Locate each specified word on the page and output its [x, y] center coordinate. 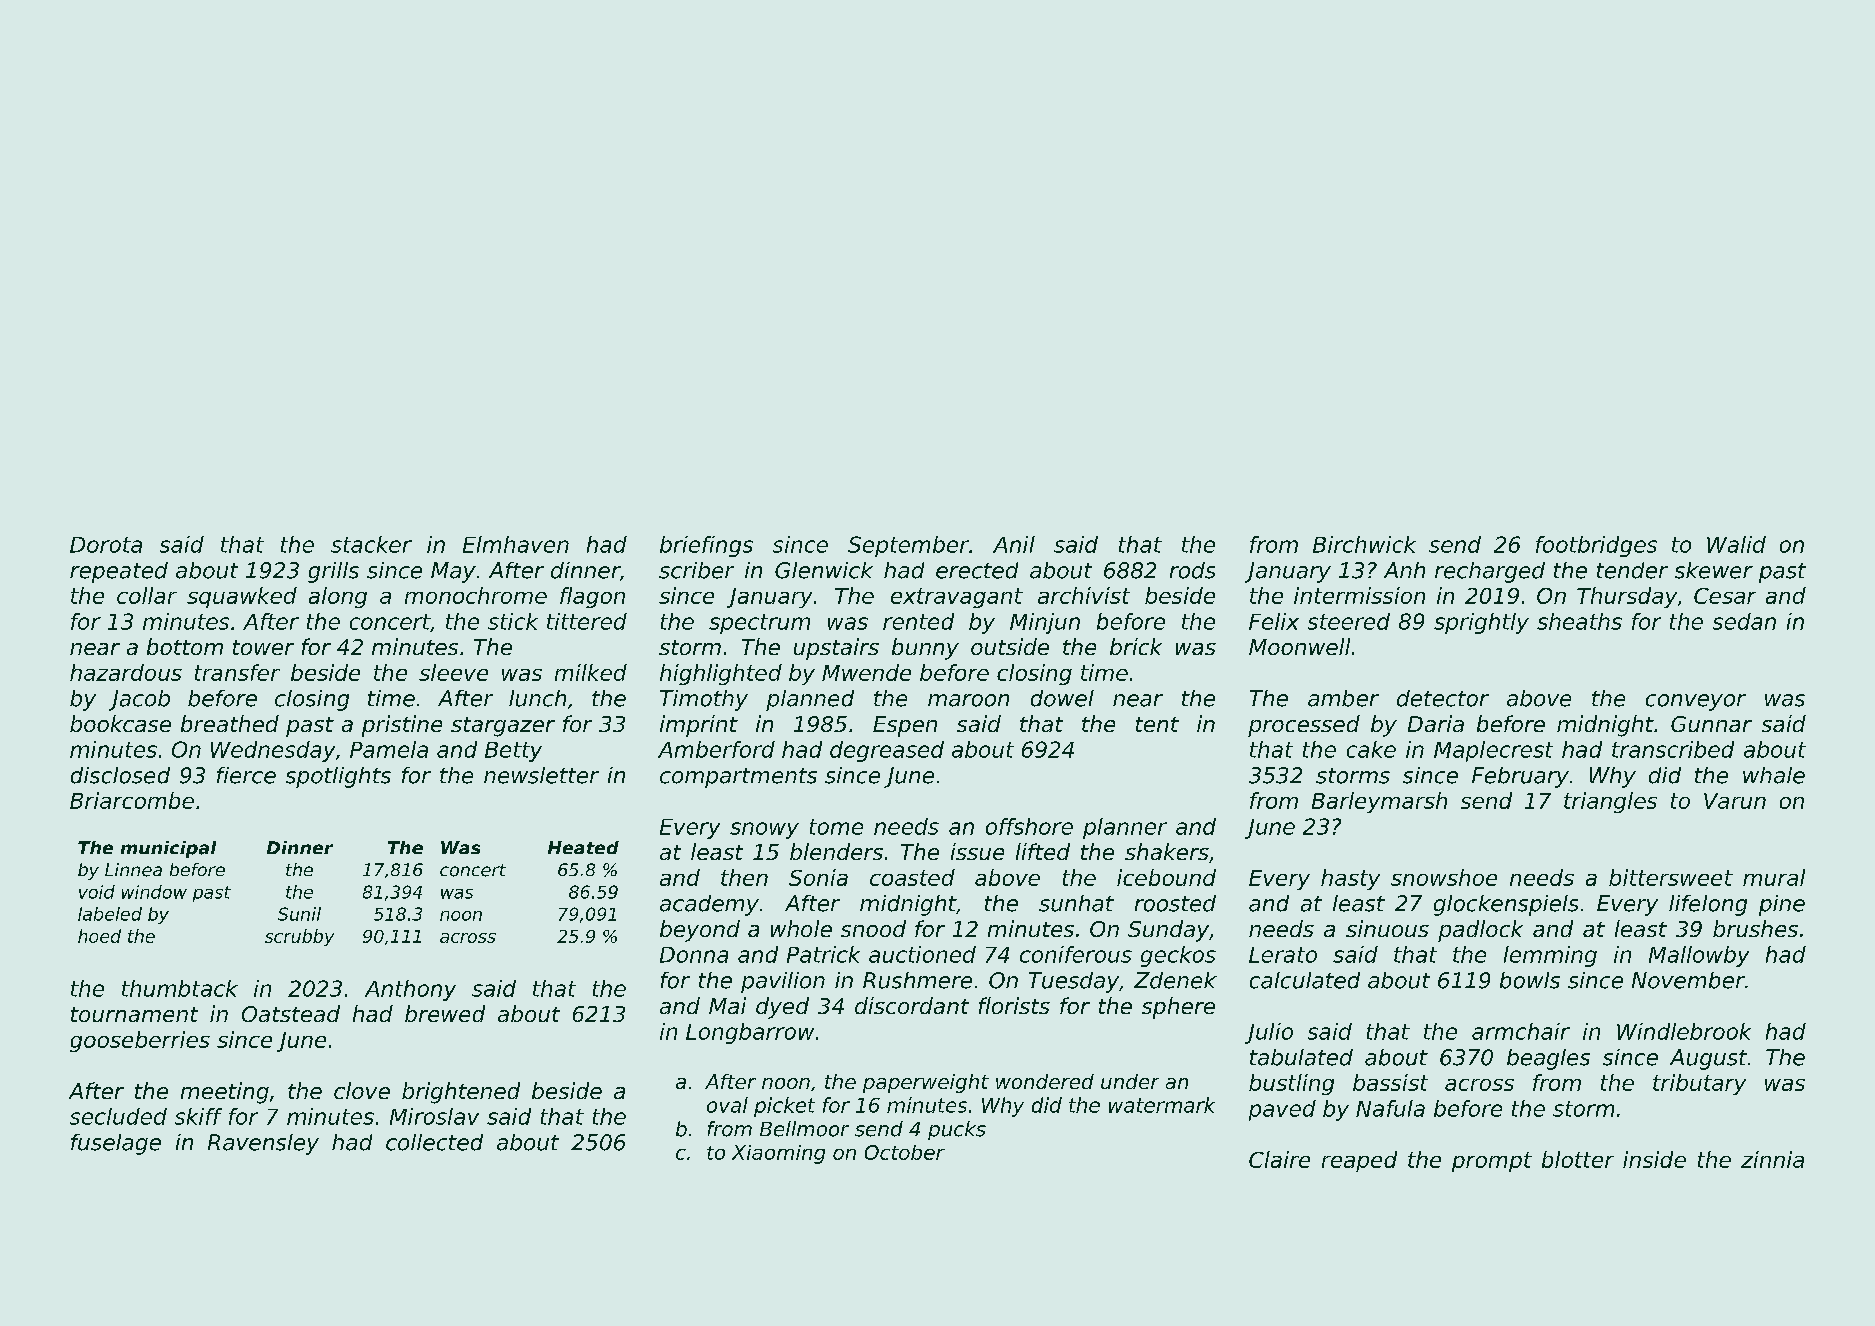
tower [263, 647]
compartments [738, 778]
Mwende [866, 672]
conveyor [1696, 702]
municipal [168, 849]
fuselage [116, 1144]
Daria [1436, 723]
